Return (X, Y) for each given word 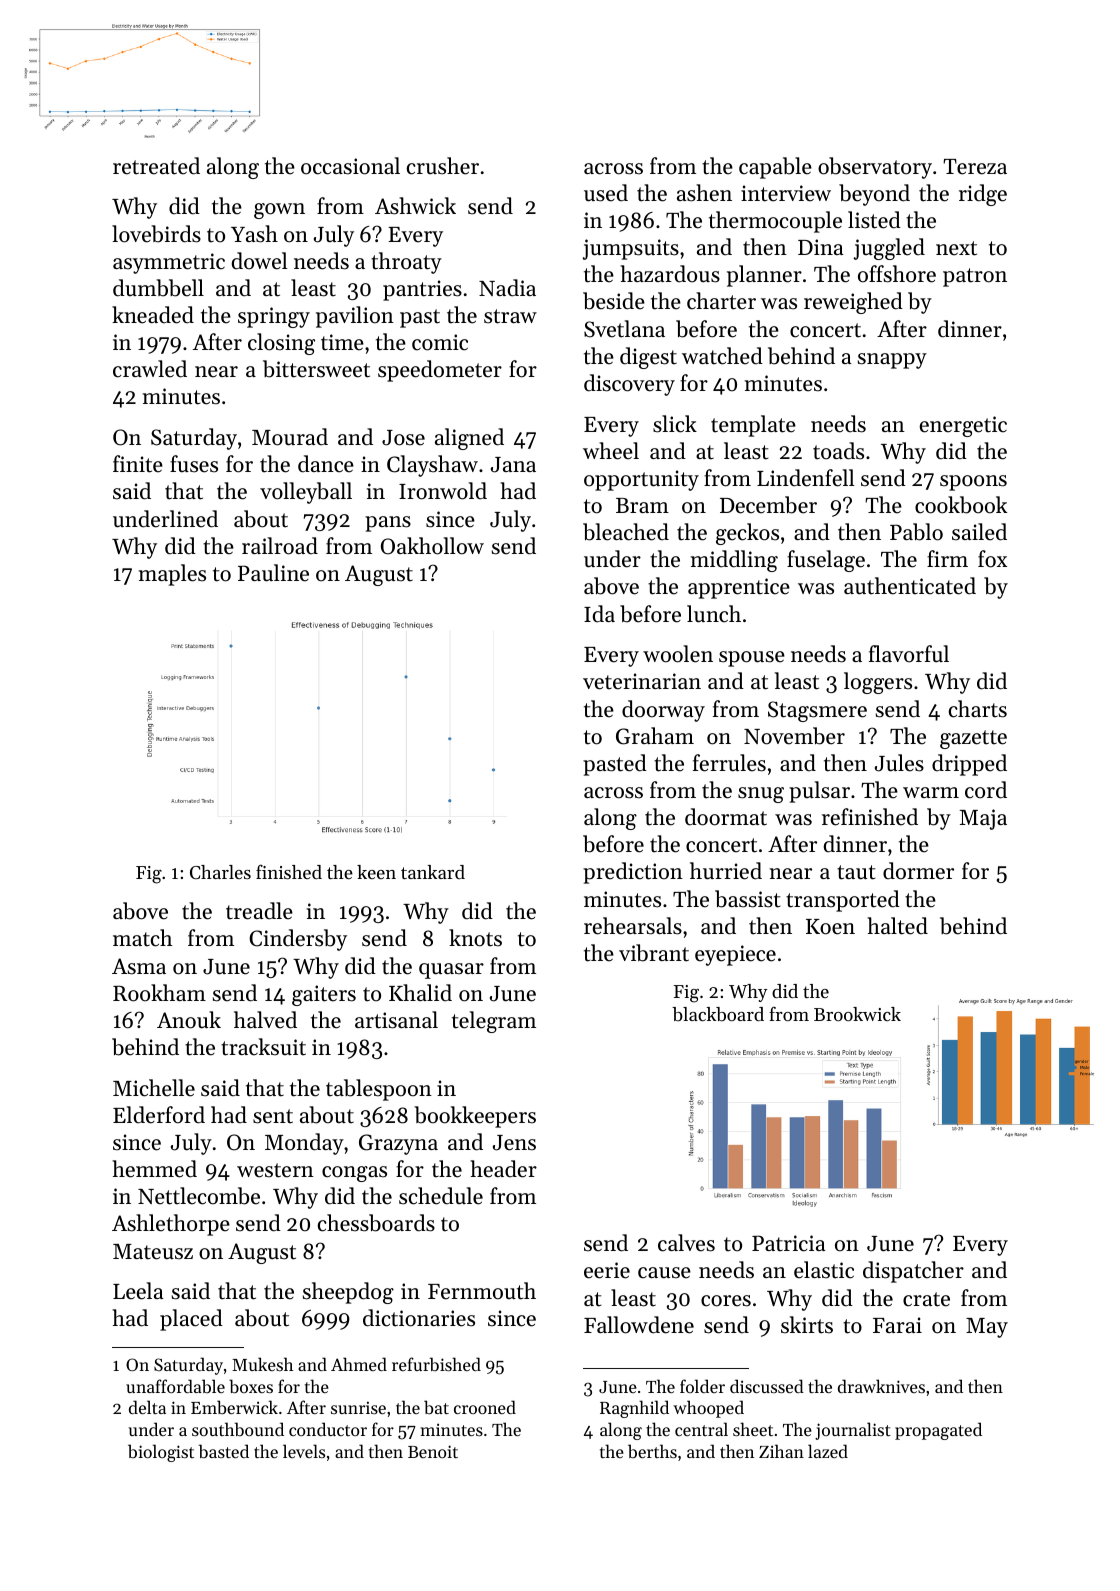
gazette (973, 739)
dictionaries (419, 1318)
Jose (403, 438)
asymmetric (169, 263)
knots (475, 938)
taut (856, 872)
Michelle (154, 1088)
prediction (633, 873)
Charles (220, 872)
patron (975, 277)
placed (191, 1320)
